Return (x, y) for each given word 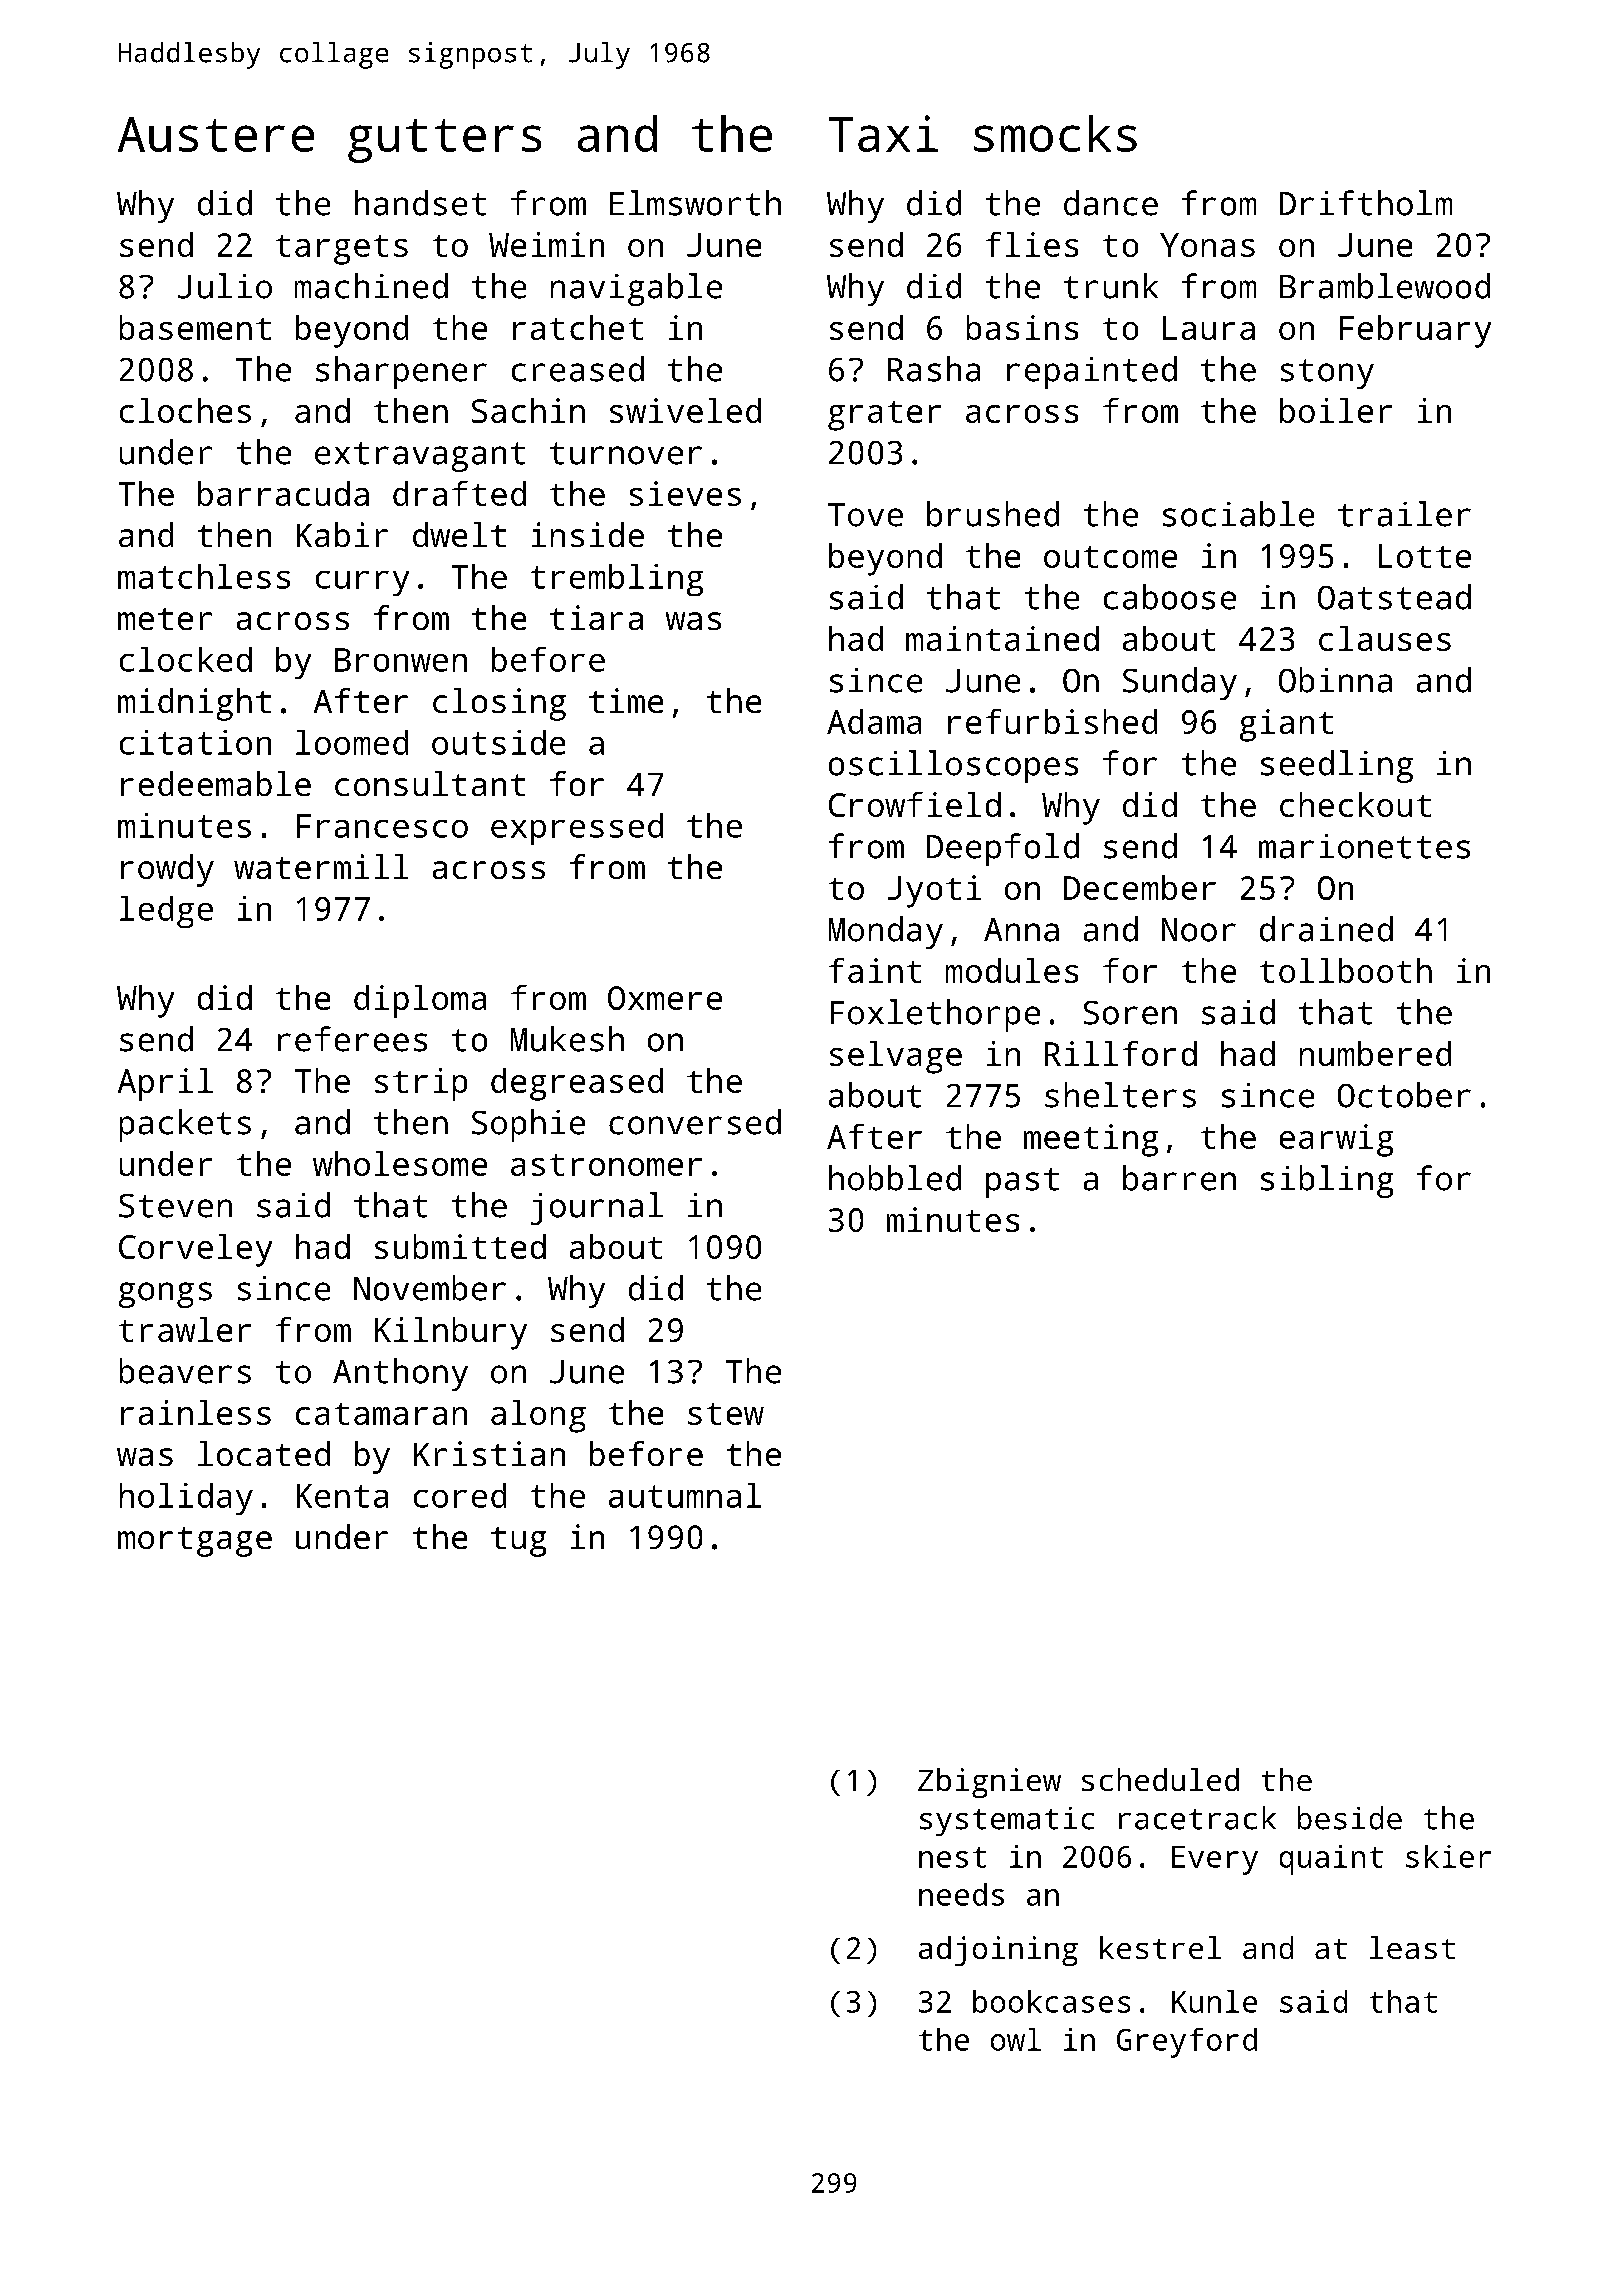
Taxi (883, 133)
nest (952, 1857)
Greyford (1187, 2043)
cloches (185, 410)
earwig (1336, 1140)
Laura (1209, 328)
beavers (185, 1371)
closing (499, 704)
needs (961, 1894)
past (1022, 1183)
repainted (1092, 372)
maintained (1002, 638)
